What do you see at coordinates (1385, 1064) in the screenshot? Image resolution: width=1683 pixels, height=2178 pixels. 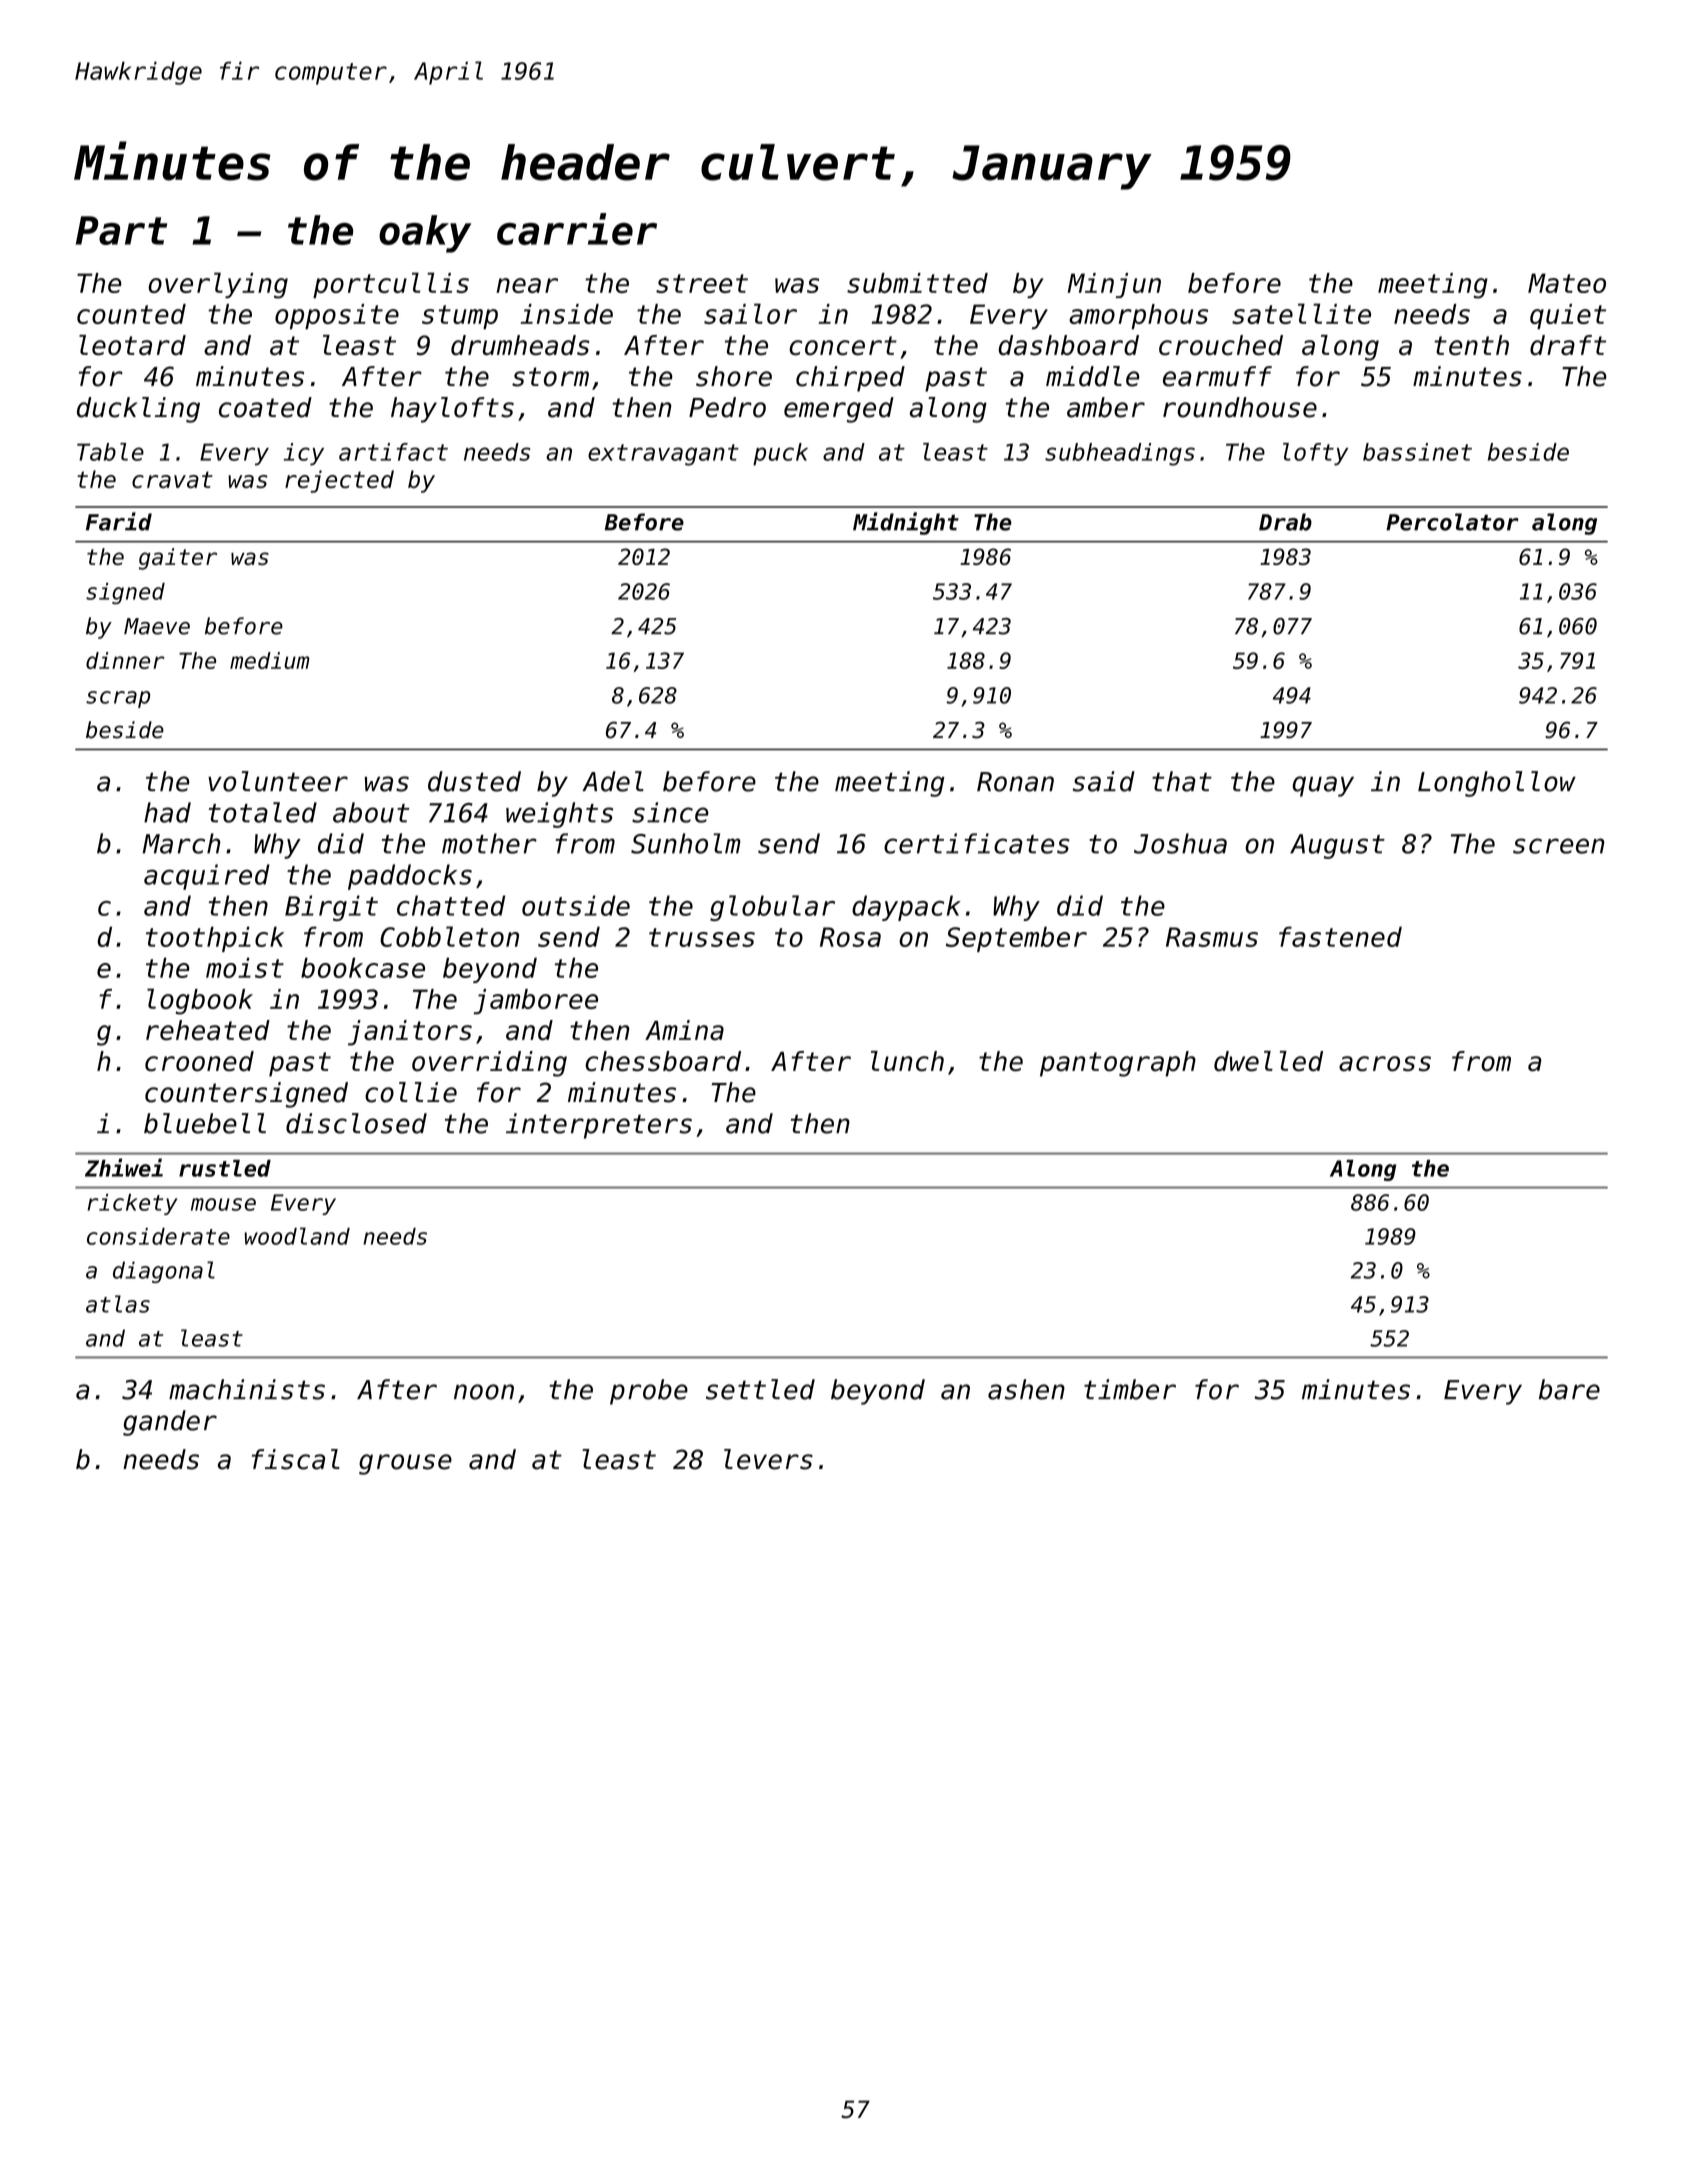 I see `across` at bounding box center [1385, 1064].
